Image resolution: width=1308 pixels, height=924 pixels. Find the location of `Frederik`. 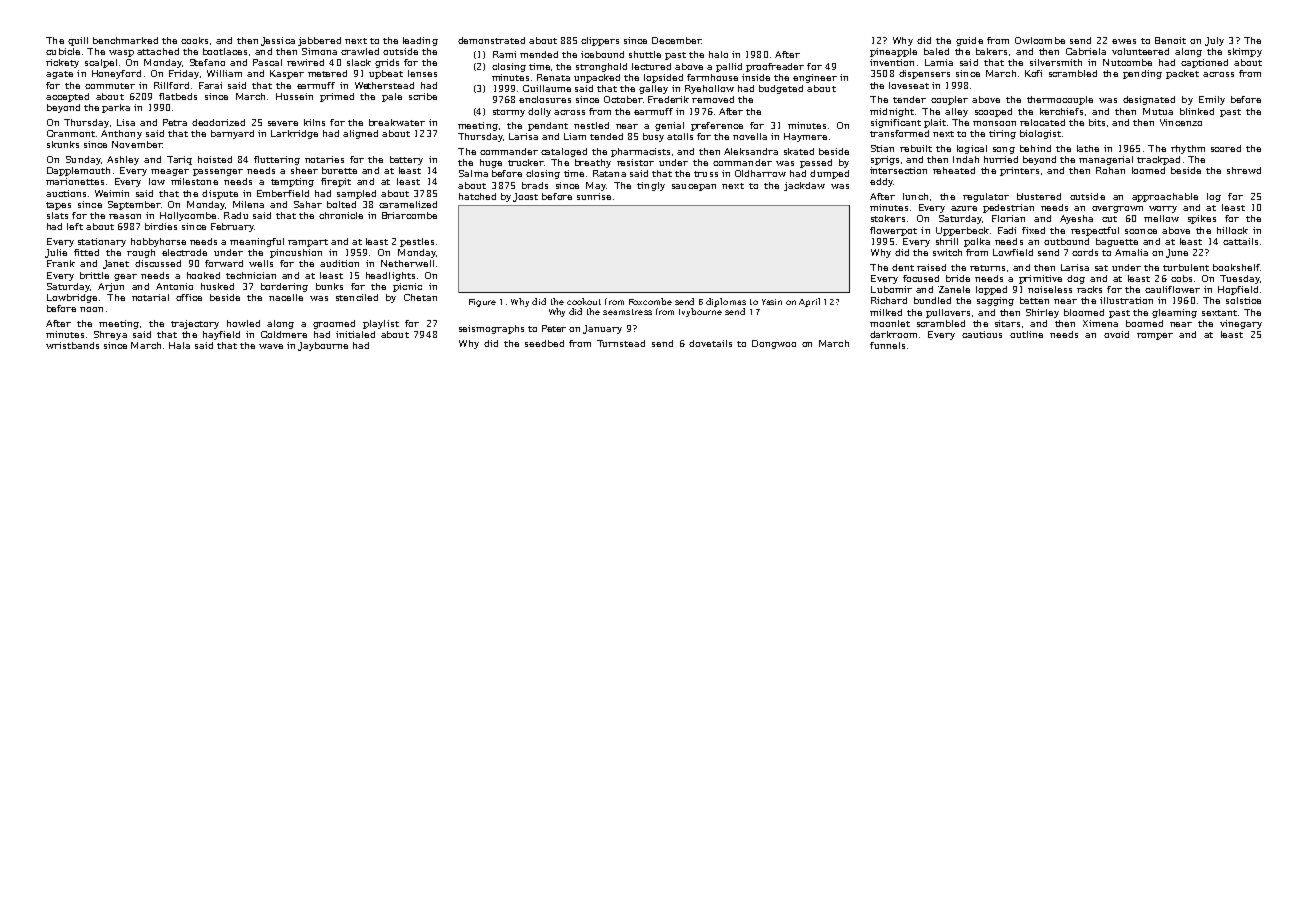

Frederik is located at coordinates (668, 99).
